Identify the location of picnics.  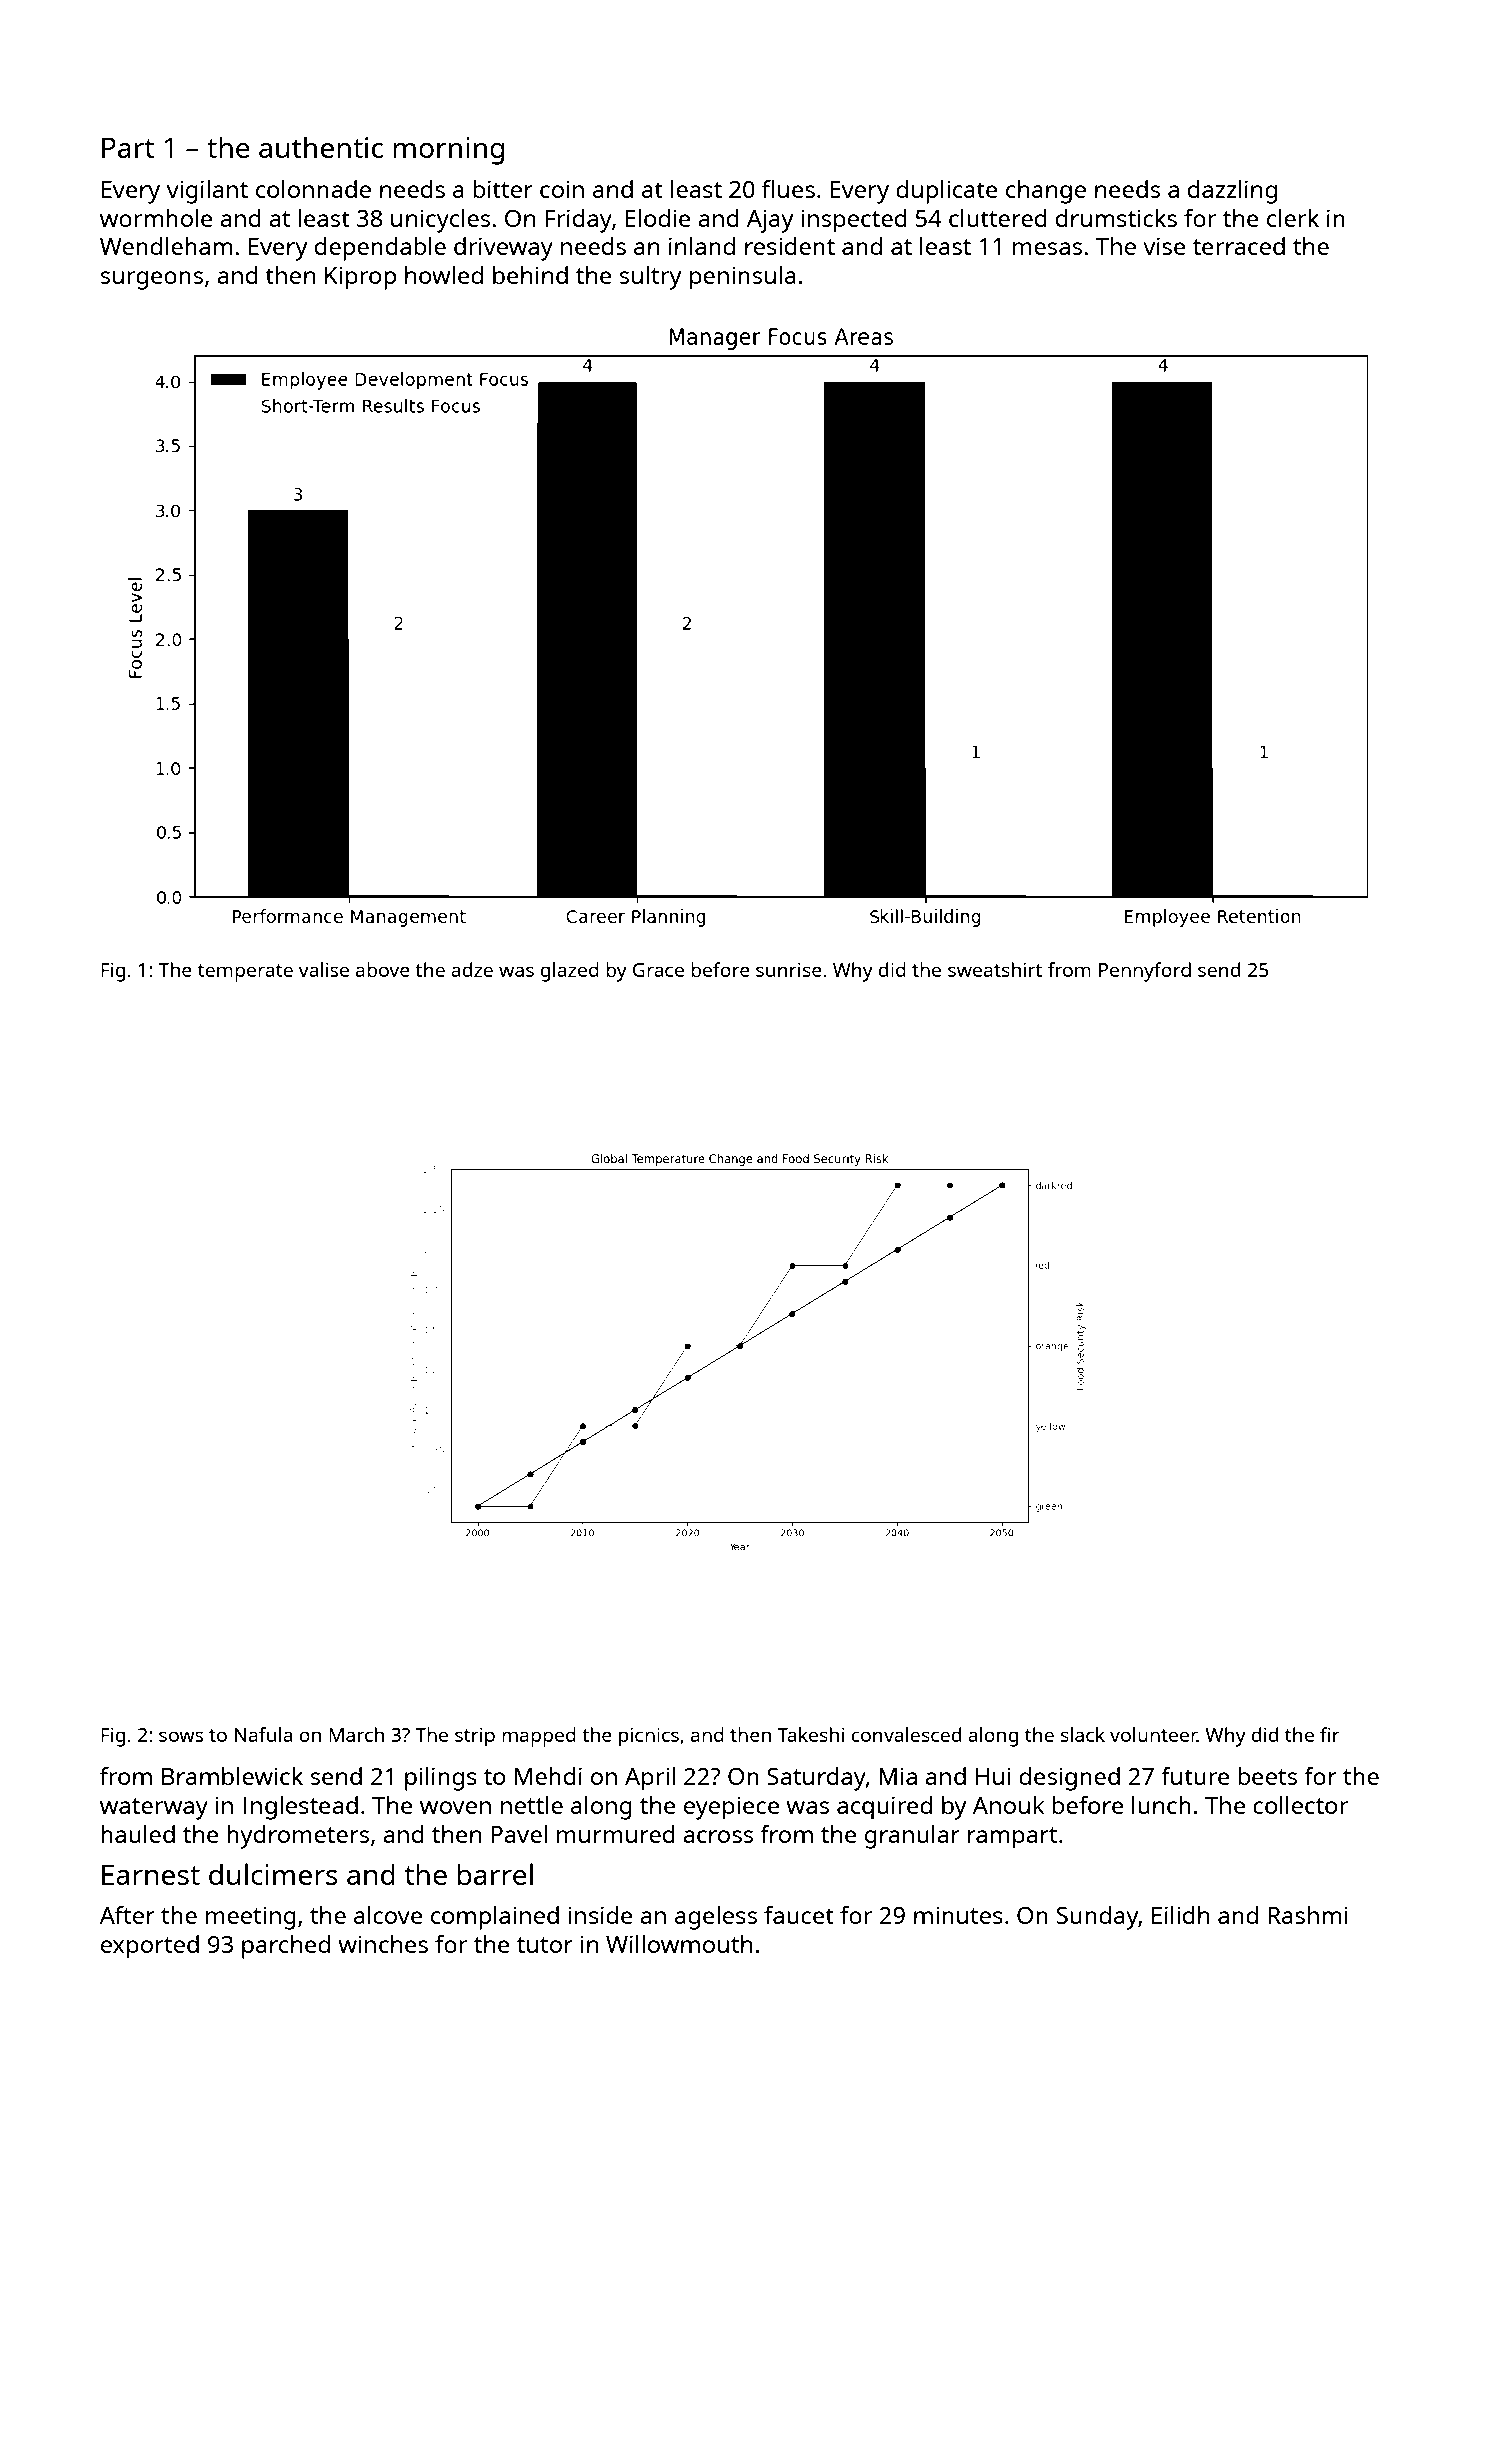
(649, 1737).
